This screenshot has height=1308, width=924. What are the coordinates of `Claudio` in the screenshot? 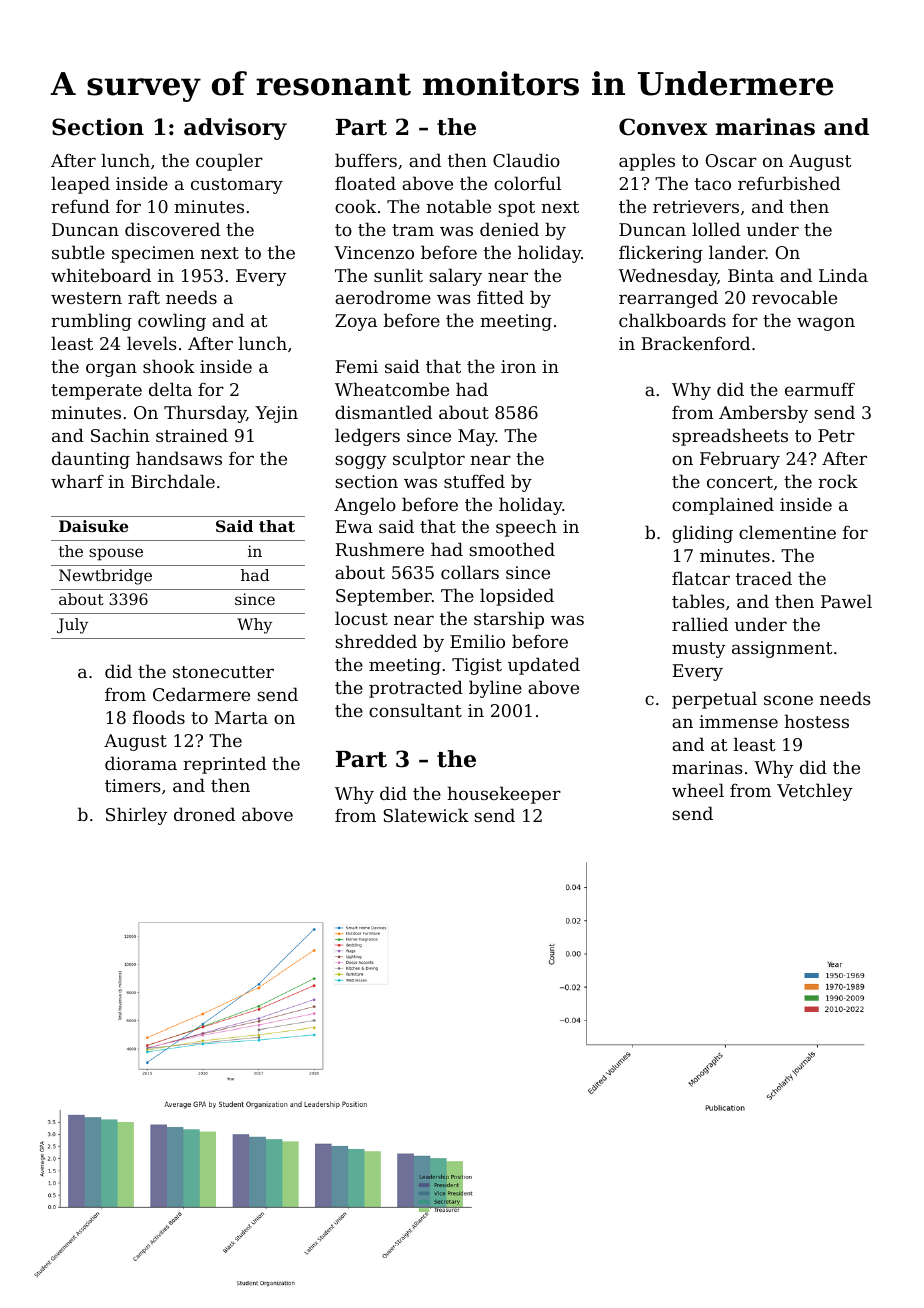 It's located at (526, 160).
